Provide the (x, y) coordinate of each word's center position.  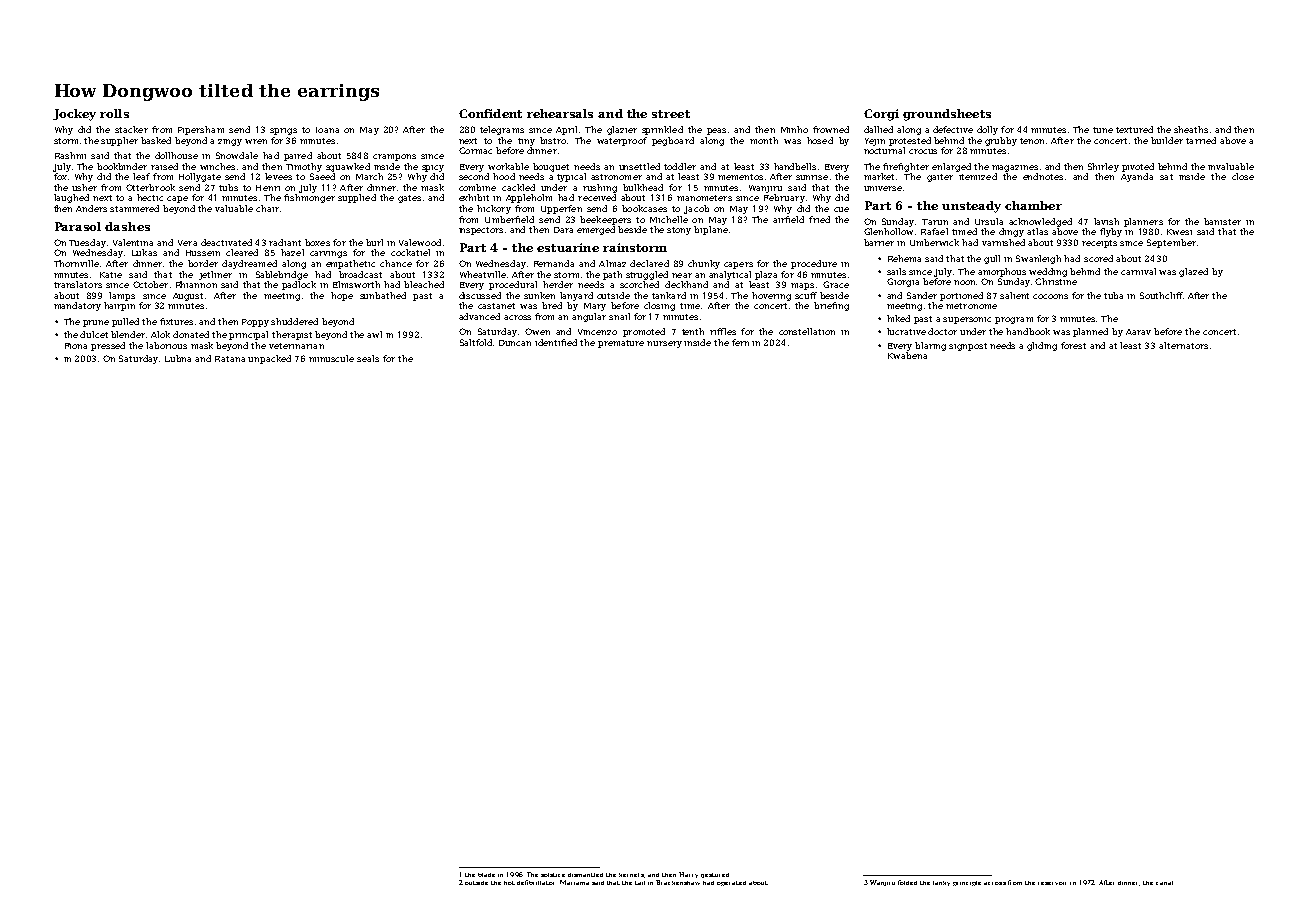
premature (621, 344)
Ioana (327, 130)
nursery (664, 344)
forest (1073, 345)
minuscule (331, 358)
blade (486, 875)
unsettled (639, 166)
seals (368, 358)
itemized (978, 176)
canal (1164, 883)
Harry (688, 875)
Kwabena (907, 355)
